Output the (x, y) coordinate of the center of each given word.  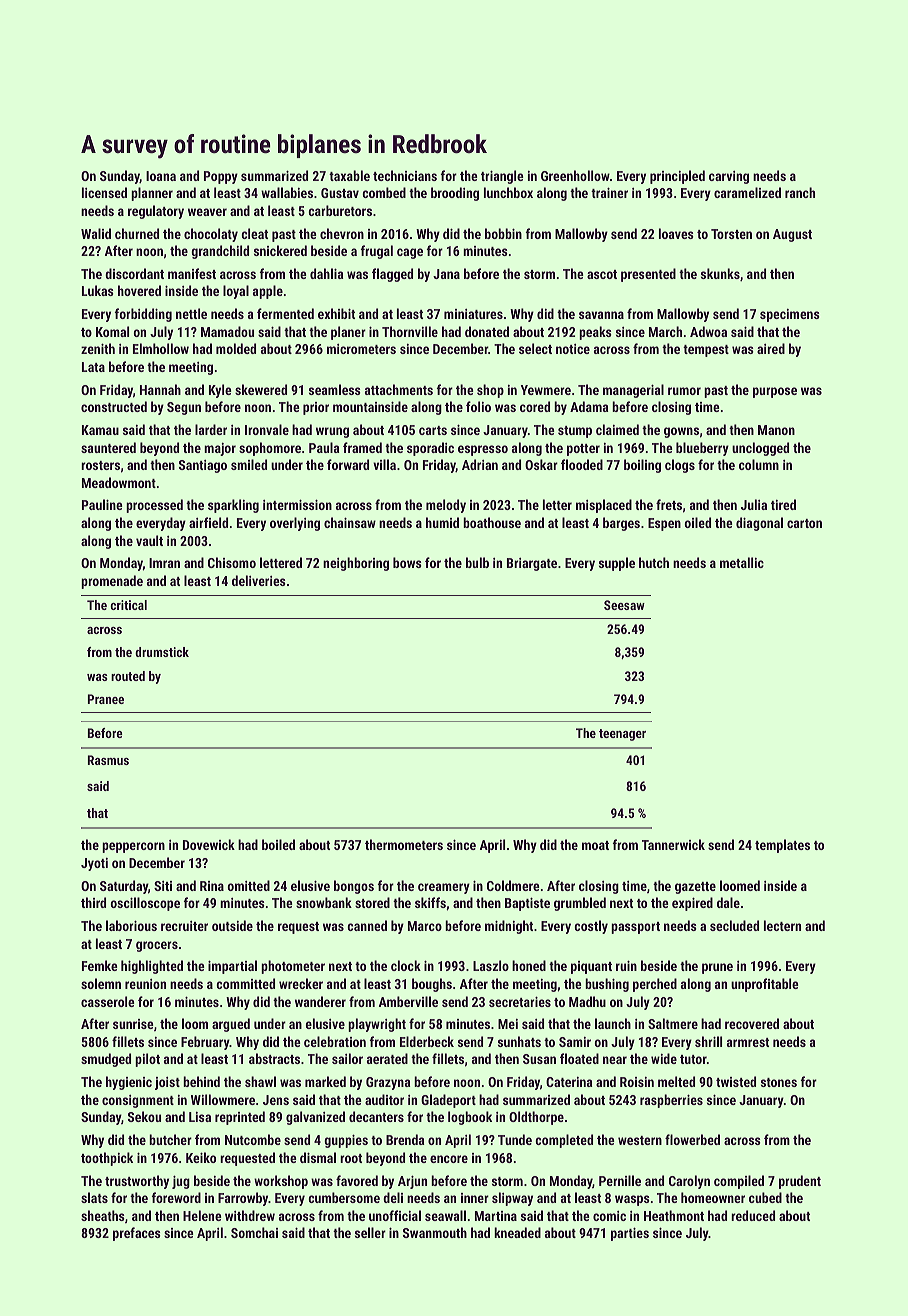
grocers (157, 946)
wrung (332, 432)
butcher (170, 1139)
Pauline (102, 504)
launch (613, 1023)
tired (783, 504)
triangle (502, 177)
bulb (477, 562)
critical (128, 605)
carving (729, 177)
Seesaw (624, 605)
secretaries (520, 1002)
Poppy (221, 177)
